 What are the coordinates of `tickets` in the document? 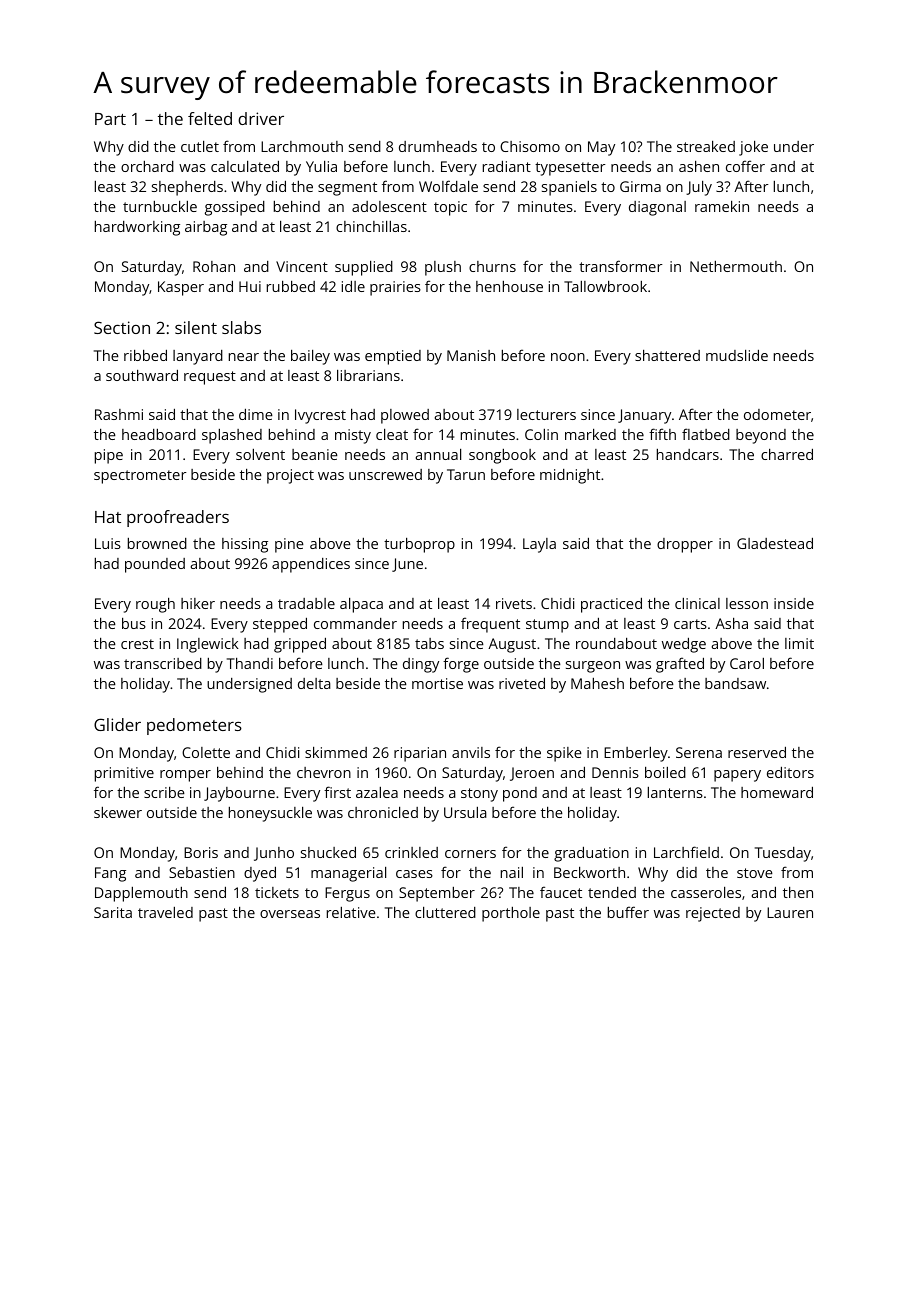 It's located at (277, 892).
